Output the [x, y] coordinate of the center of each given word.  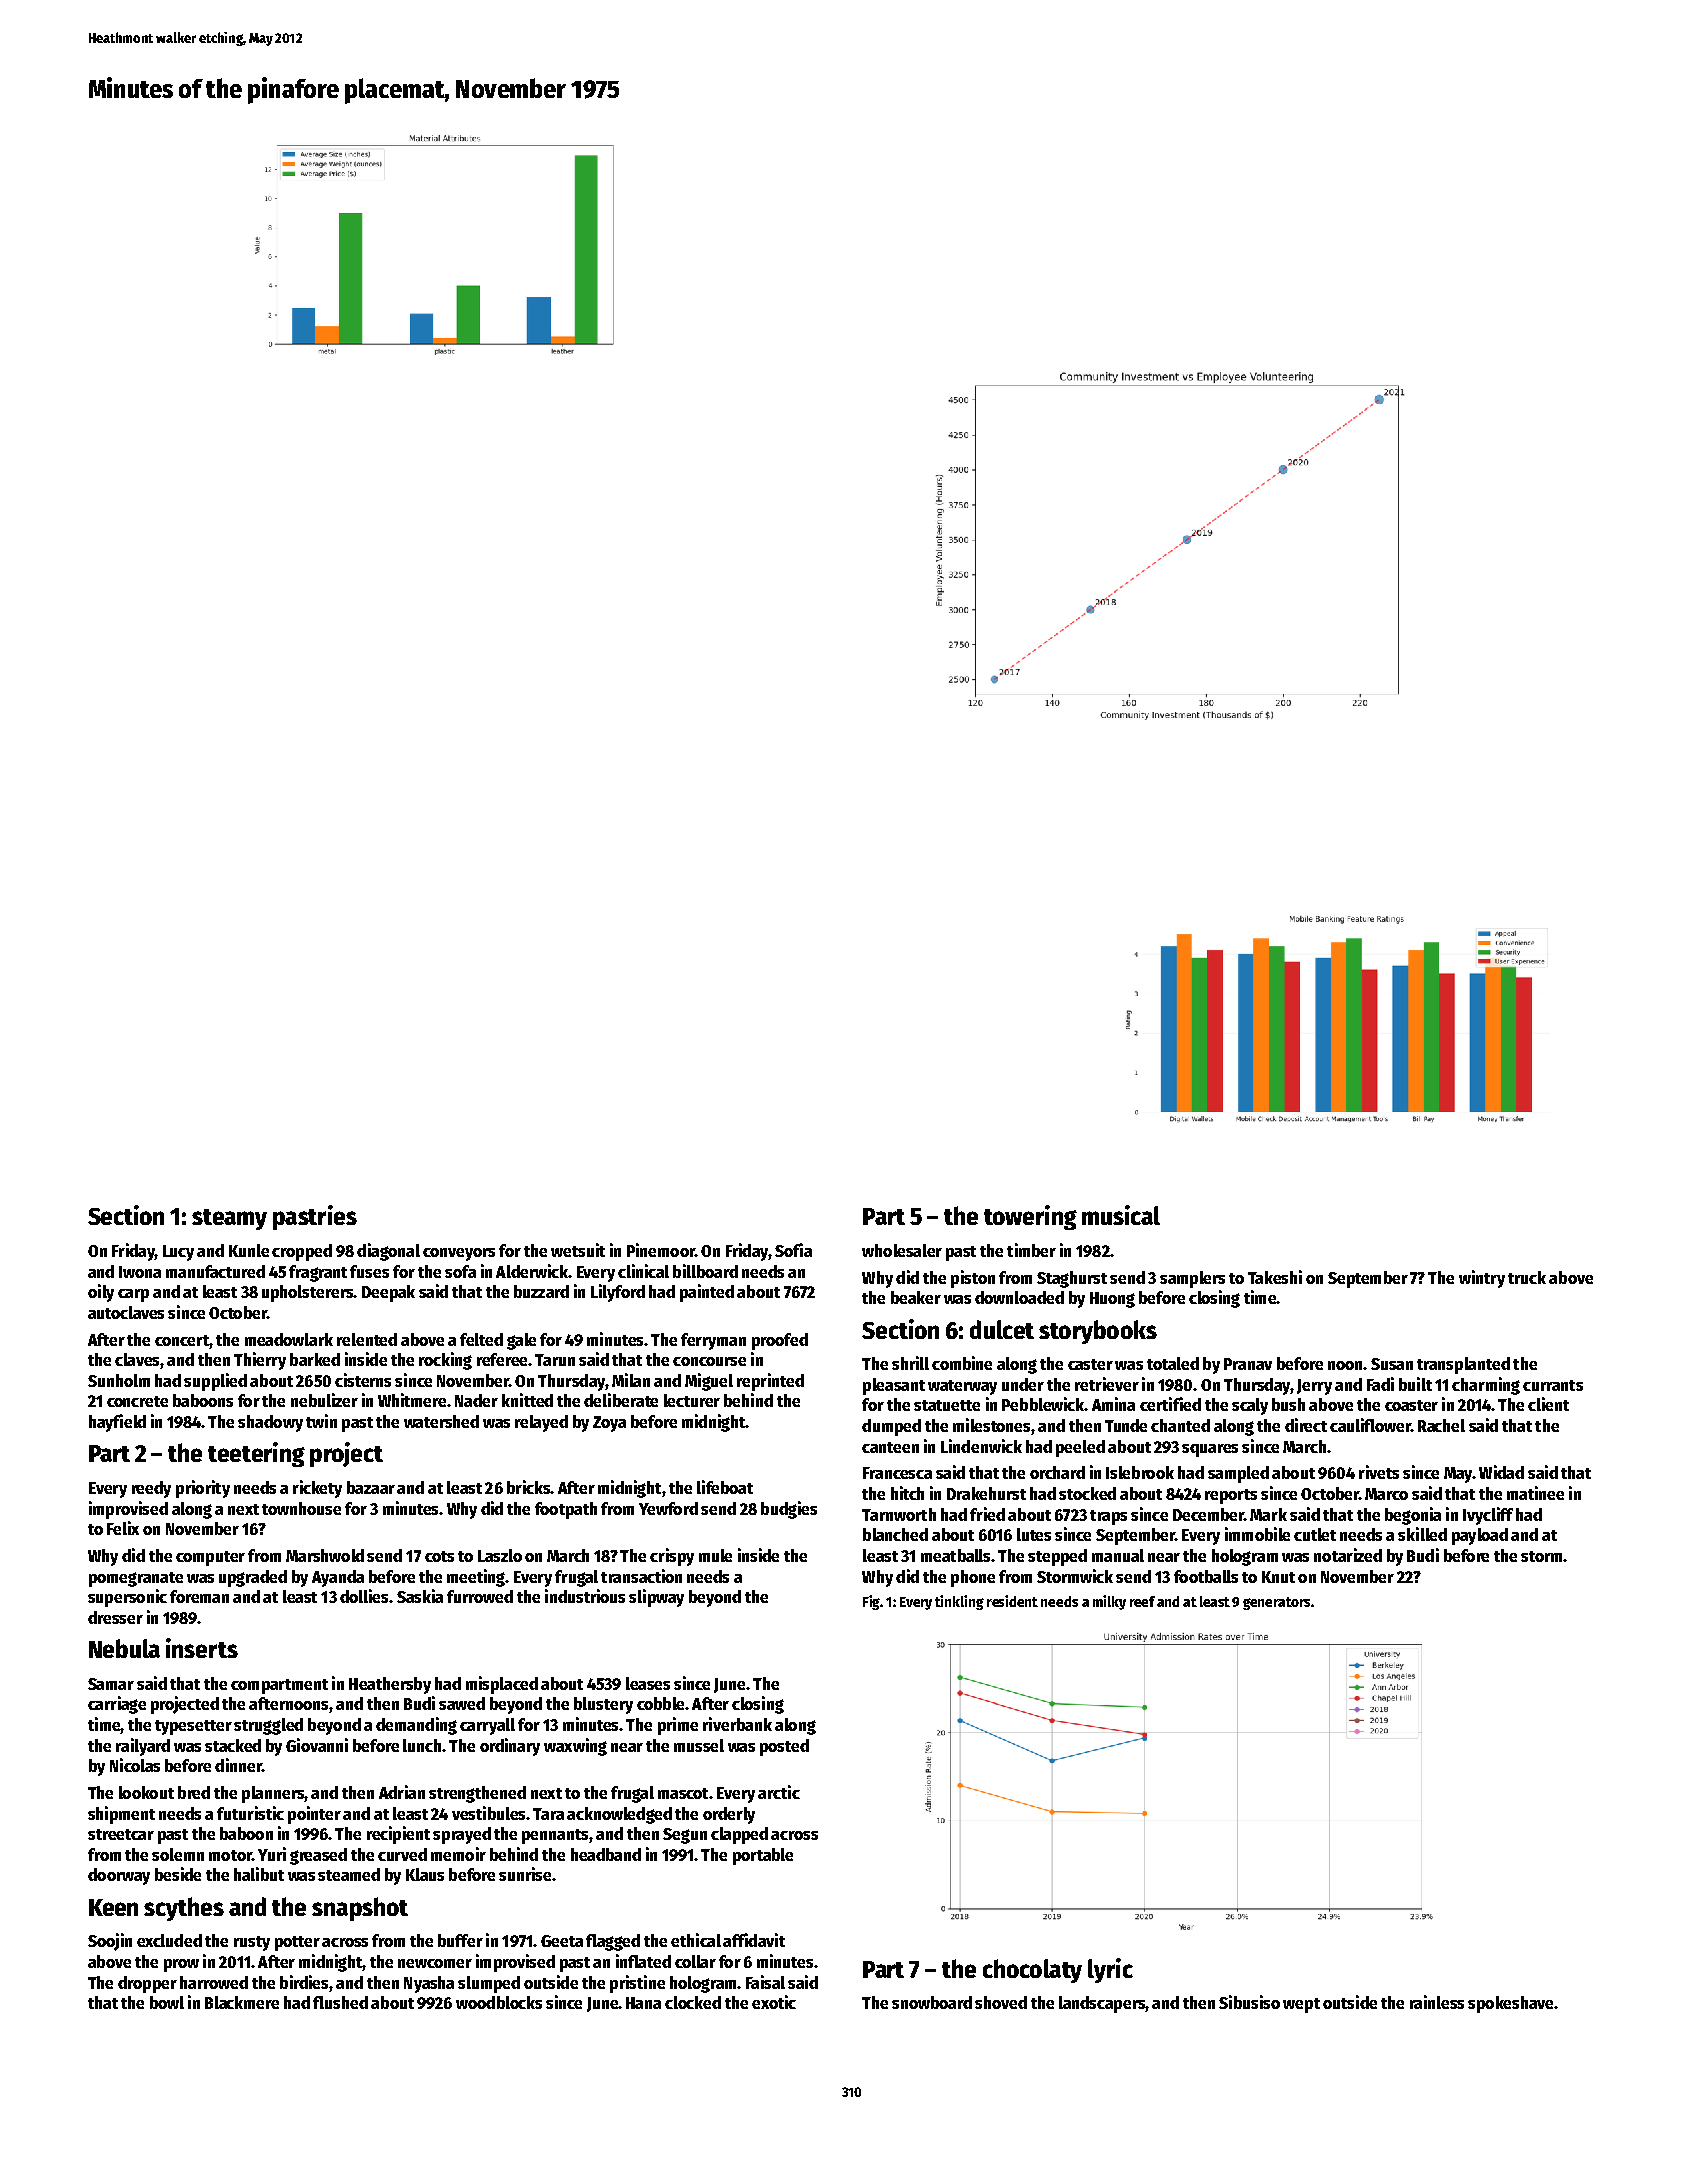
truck [1527, 1277]
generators [1276, 1603]
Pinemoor [661, 1250]
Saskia [420, 1596]
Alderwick [532, 1271]
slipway [656, 1598]
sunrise [525, 1874]
